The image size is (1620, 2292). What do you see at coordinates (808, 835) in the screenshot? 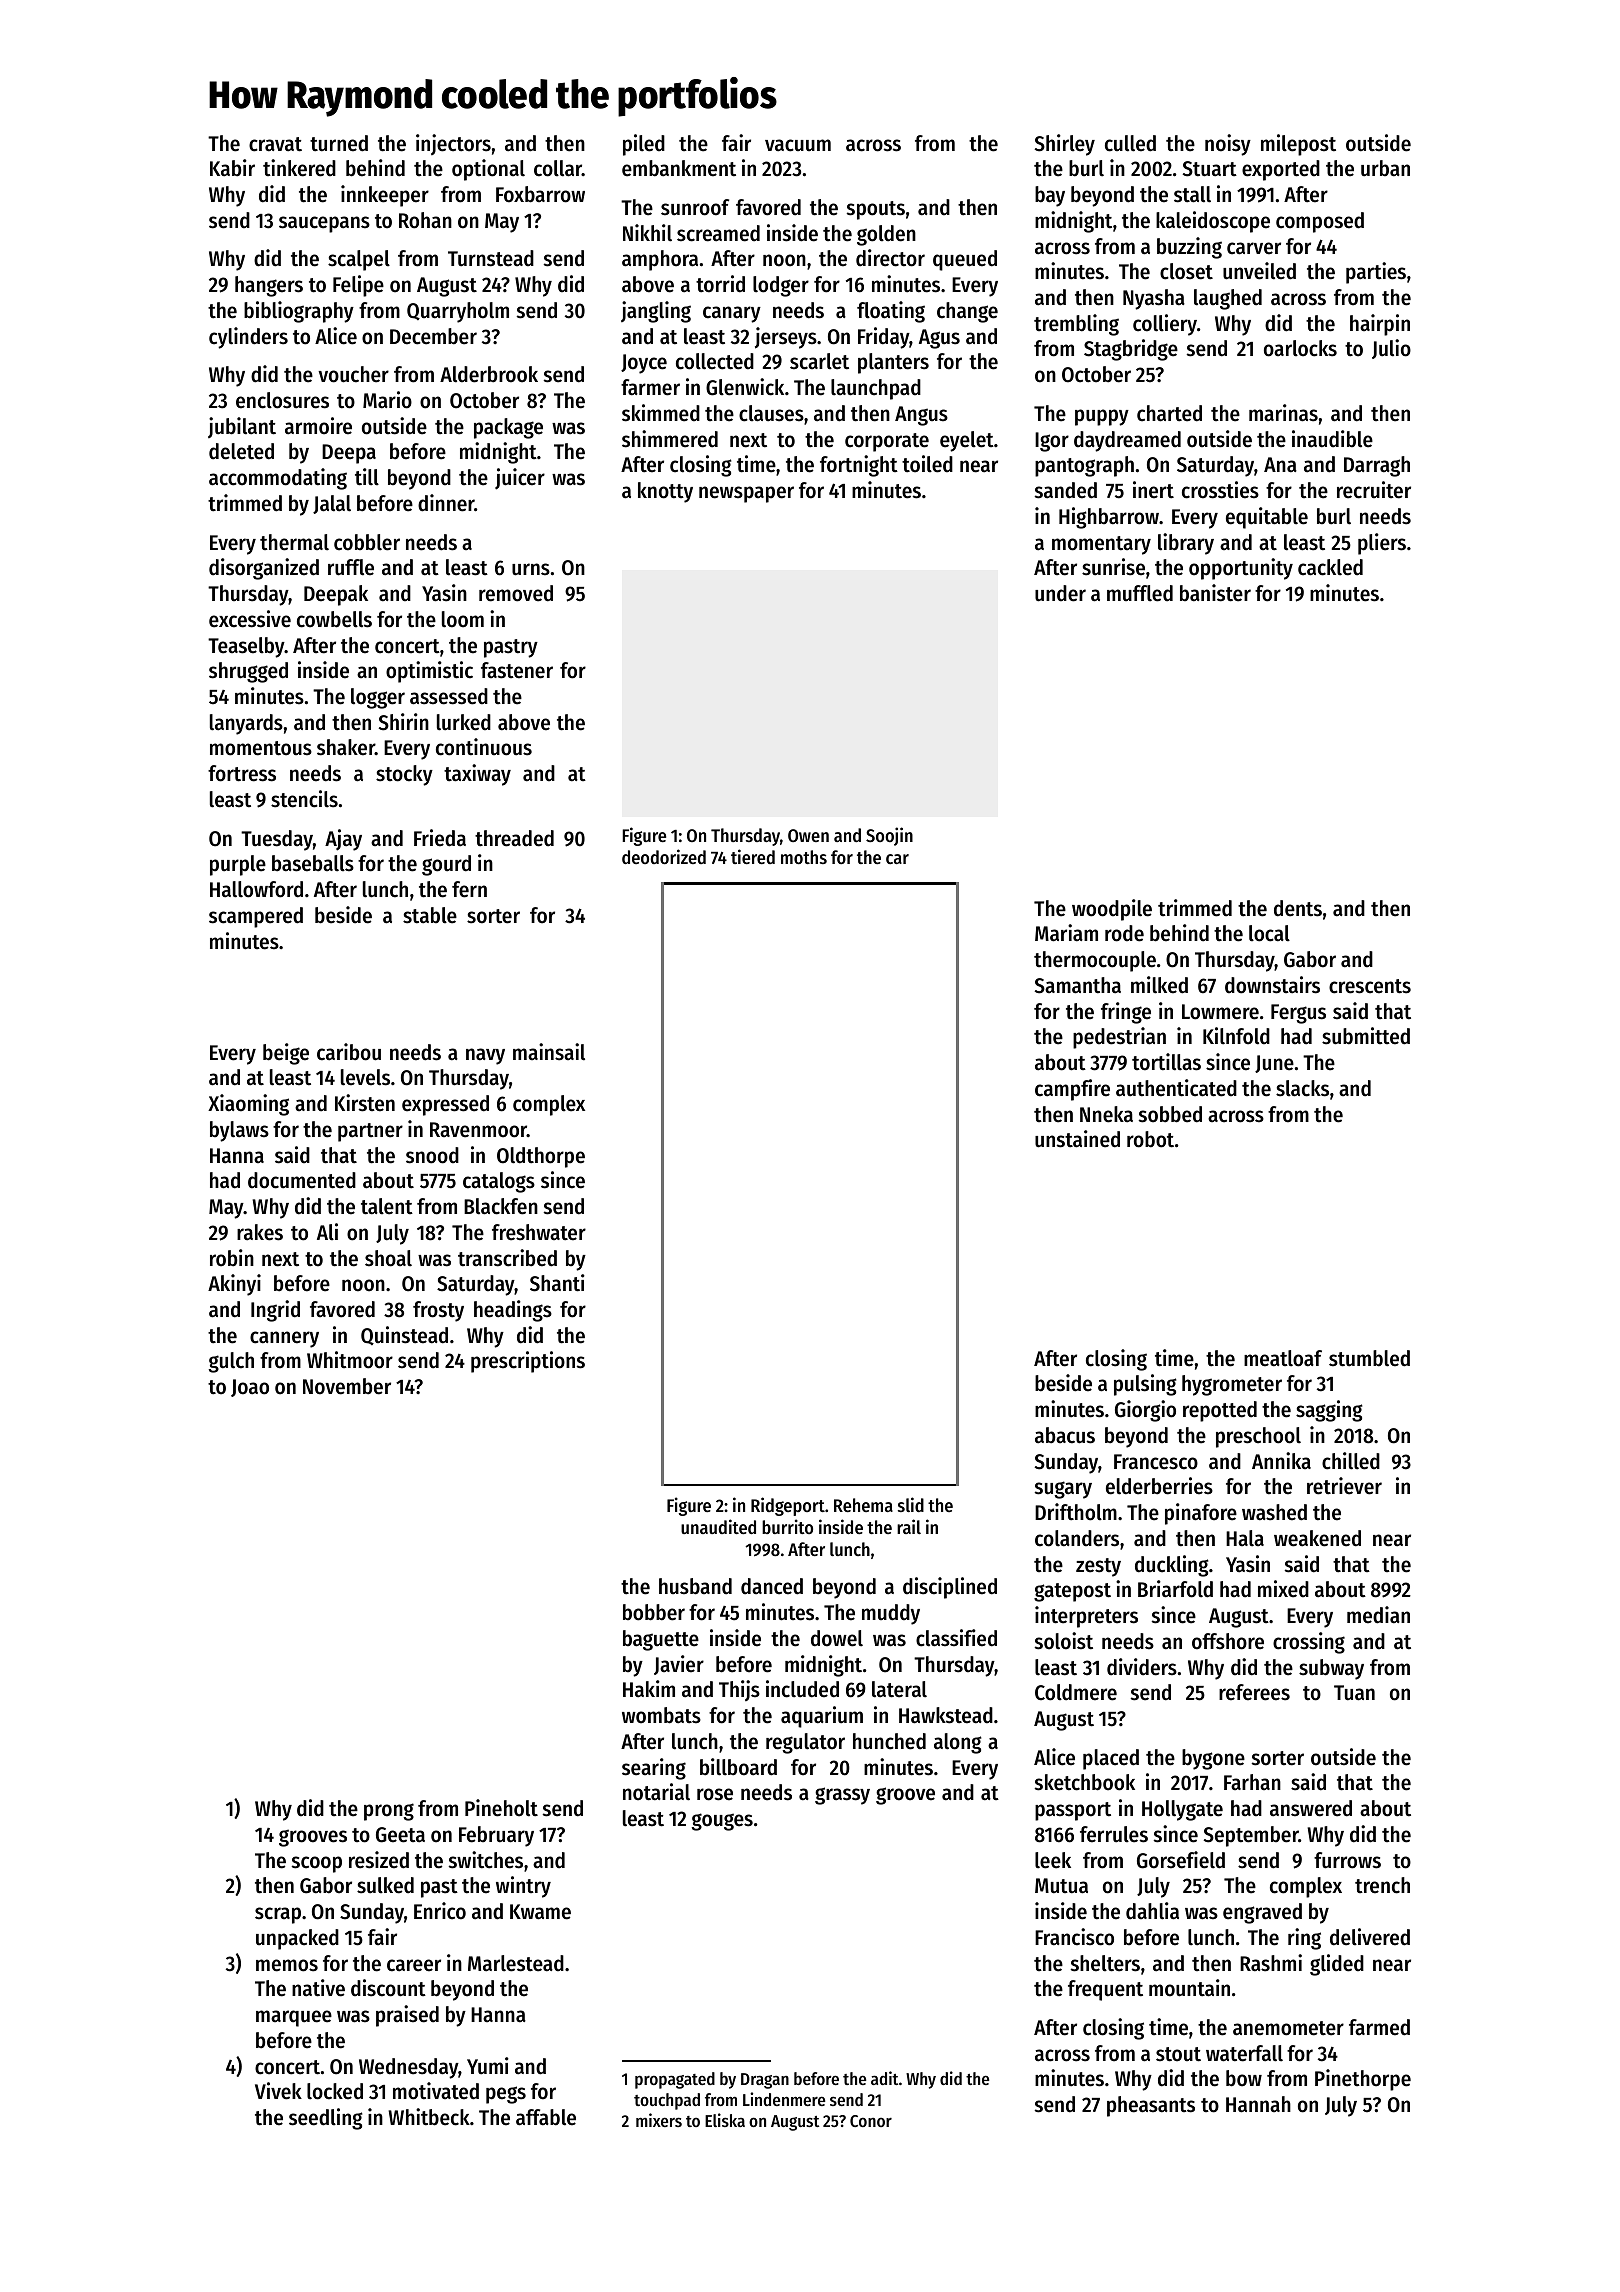
I see `Owen` at bounding box center [808, 835].
